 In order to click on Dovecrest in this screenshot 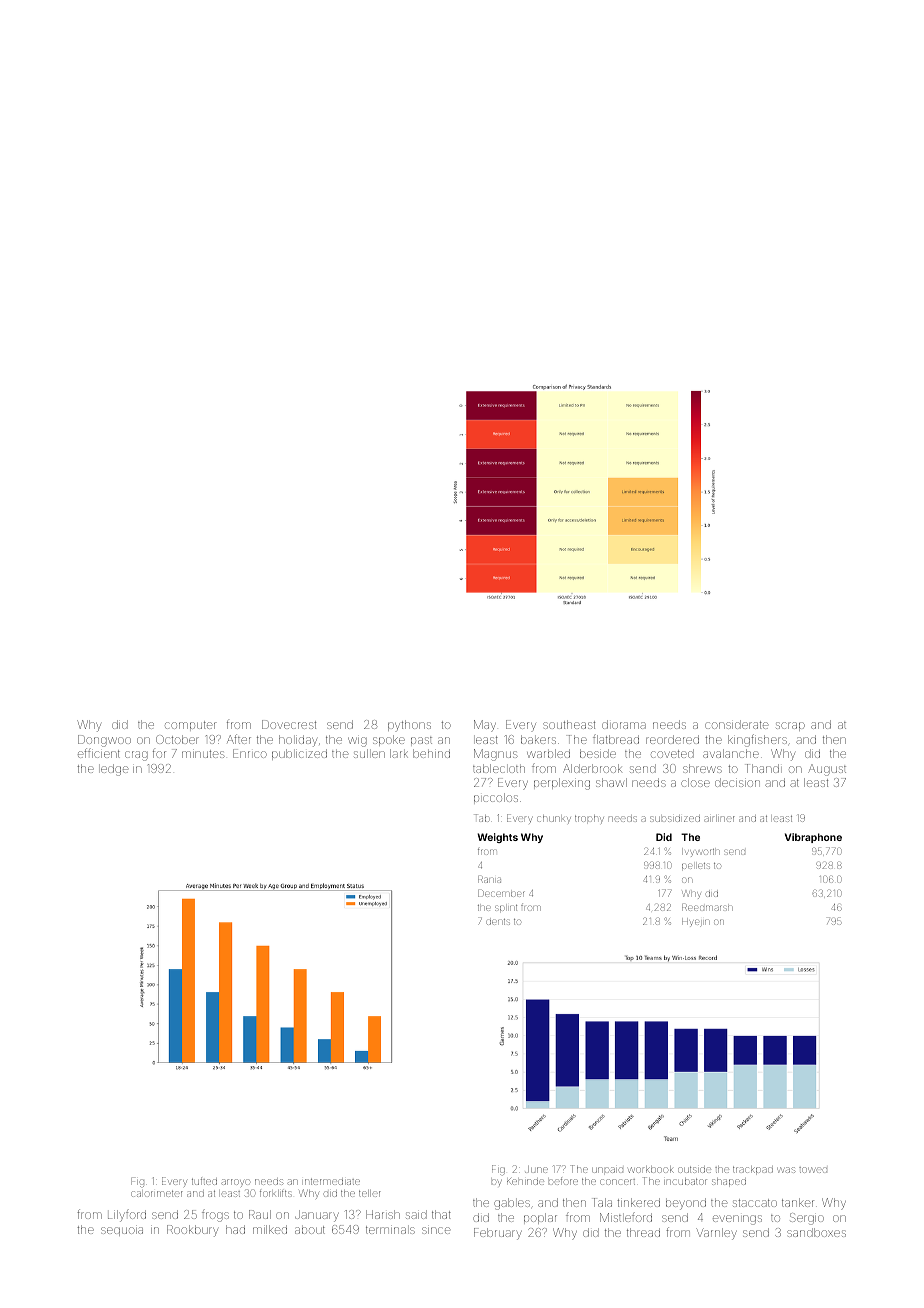, I will do `click(289, 724)`.
